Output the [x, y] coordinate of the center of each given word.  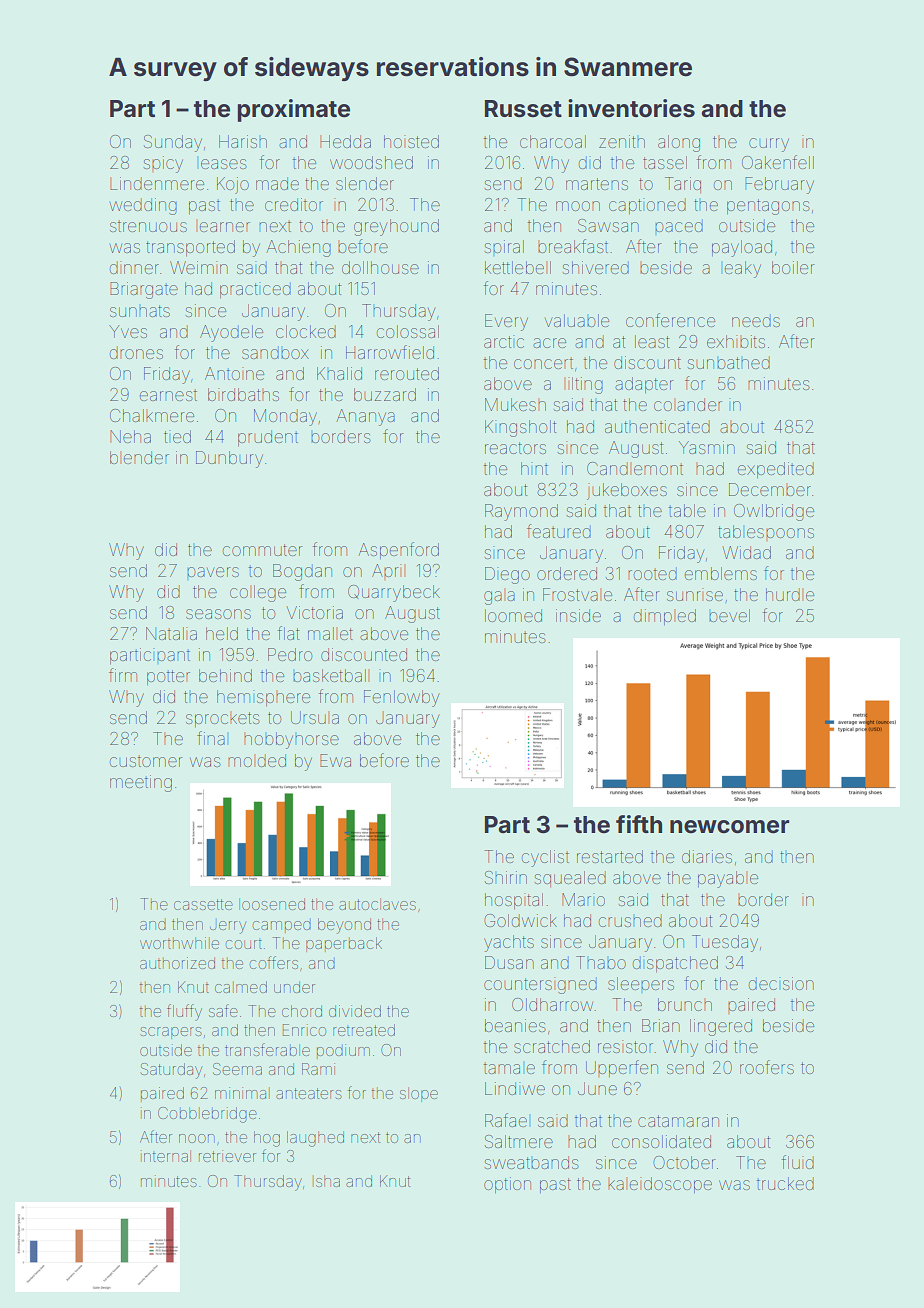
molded [257, 760]
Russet [523, 109]
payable [728, 879]
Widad [746, 552]
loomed [513, 615]
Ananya [365, 417]
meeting [141, 783]
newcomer [729, 827]
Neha [130, 436]
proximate [293, 110]
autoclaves [377, 904]
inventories [631, 108]
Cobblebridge [207, 1115]
